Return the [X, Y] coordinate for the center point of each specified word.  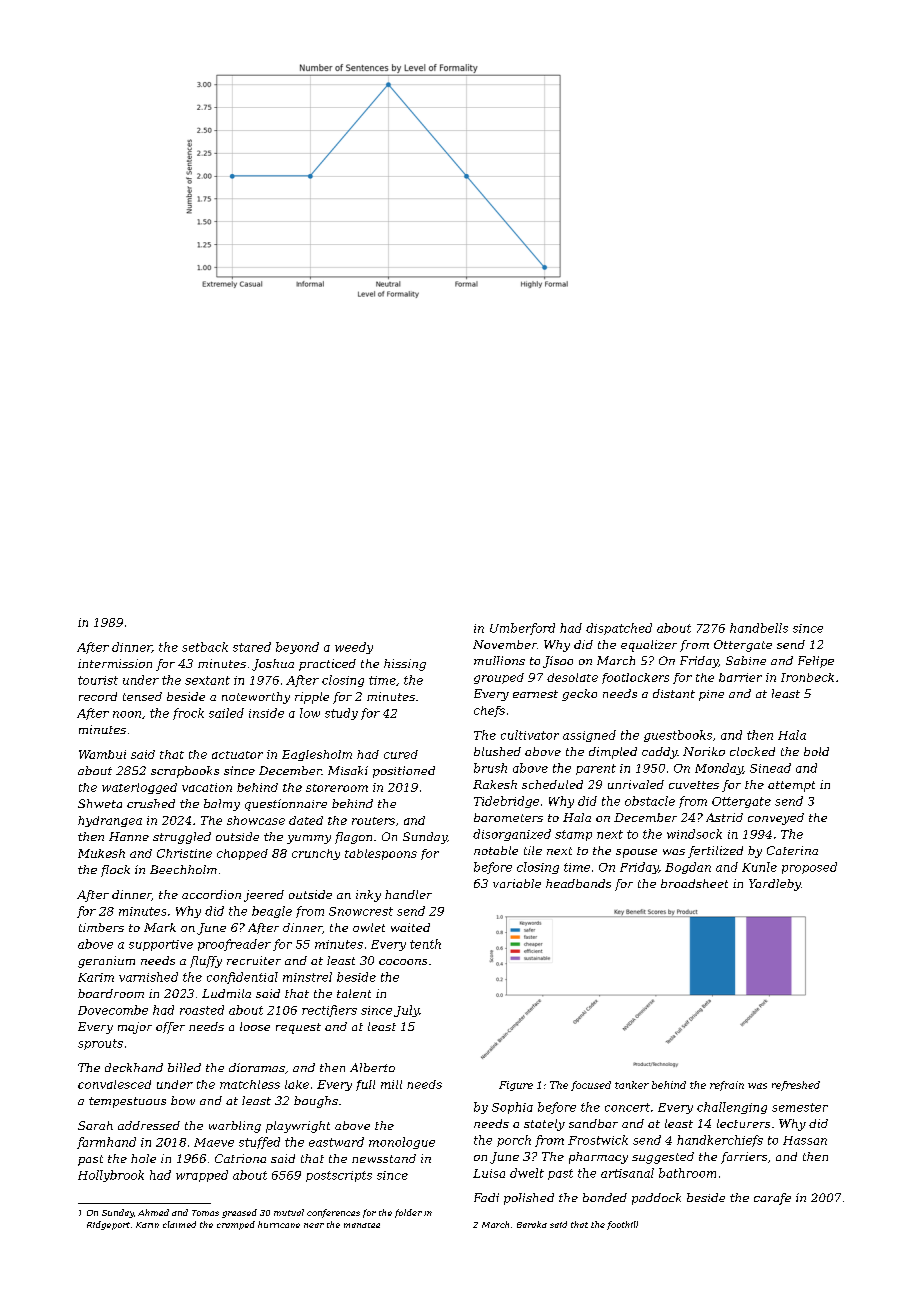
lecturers [743, 1123]
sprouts [100, 1044]
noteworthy [256, 698]
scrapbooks [185, 772]
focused [591, 1086]
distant [674, 693]
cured [401, 754]
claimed [179, 1224]
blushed [497, 751]
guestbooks [678, 736]
